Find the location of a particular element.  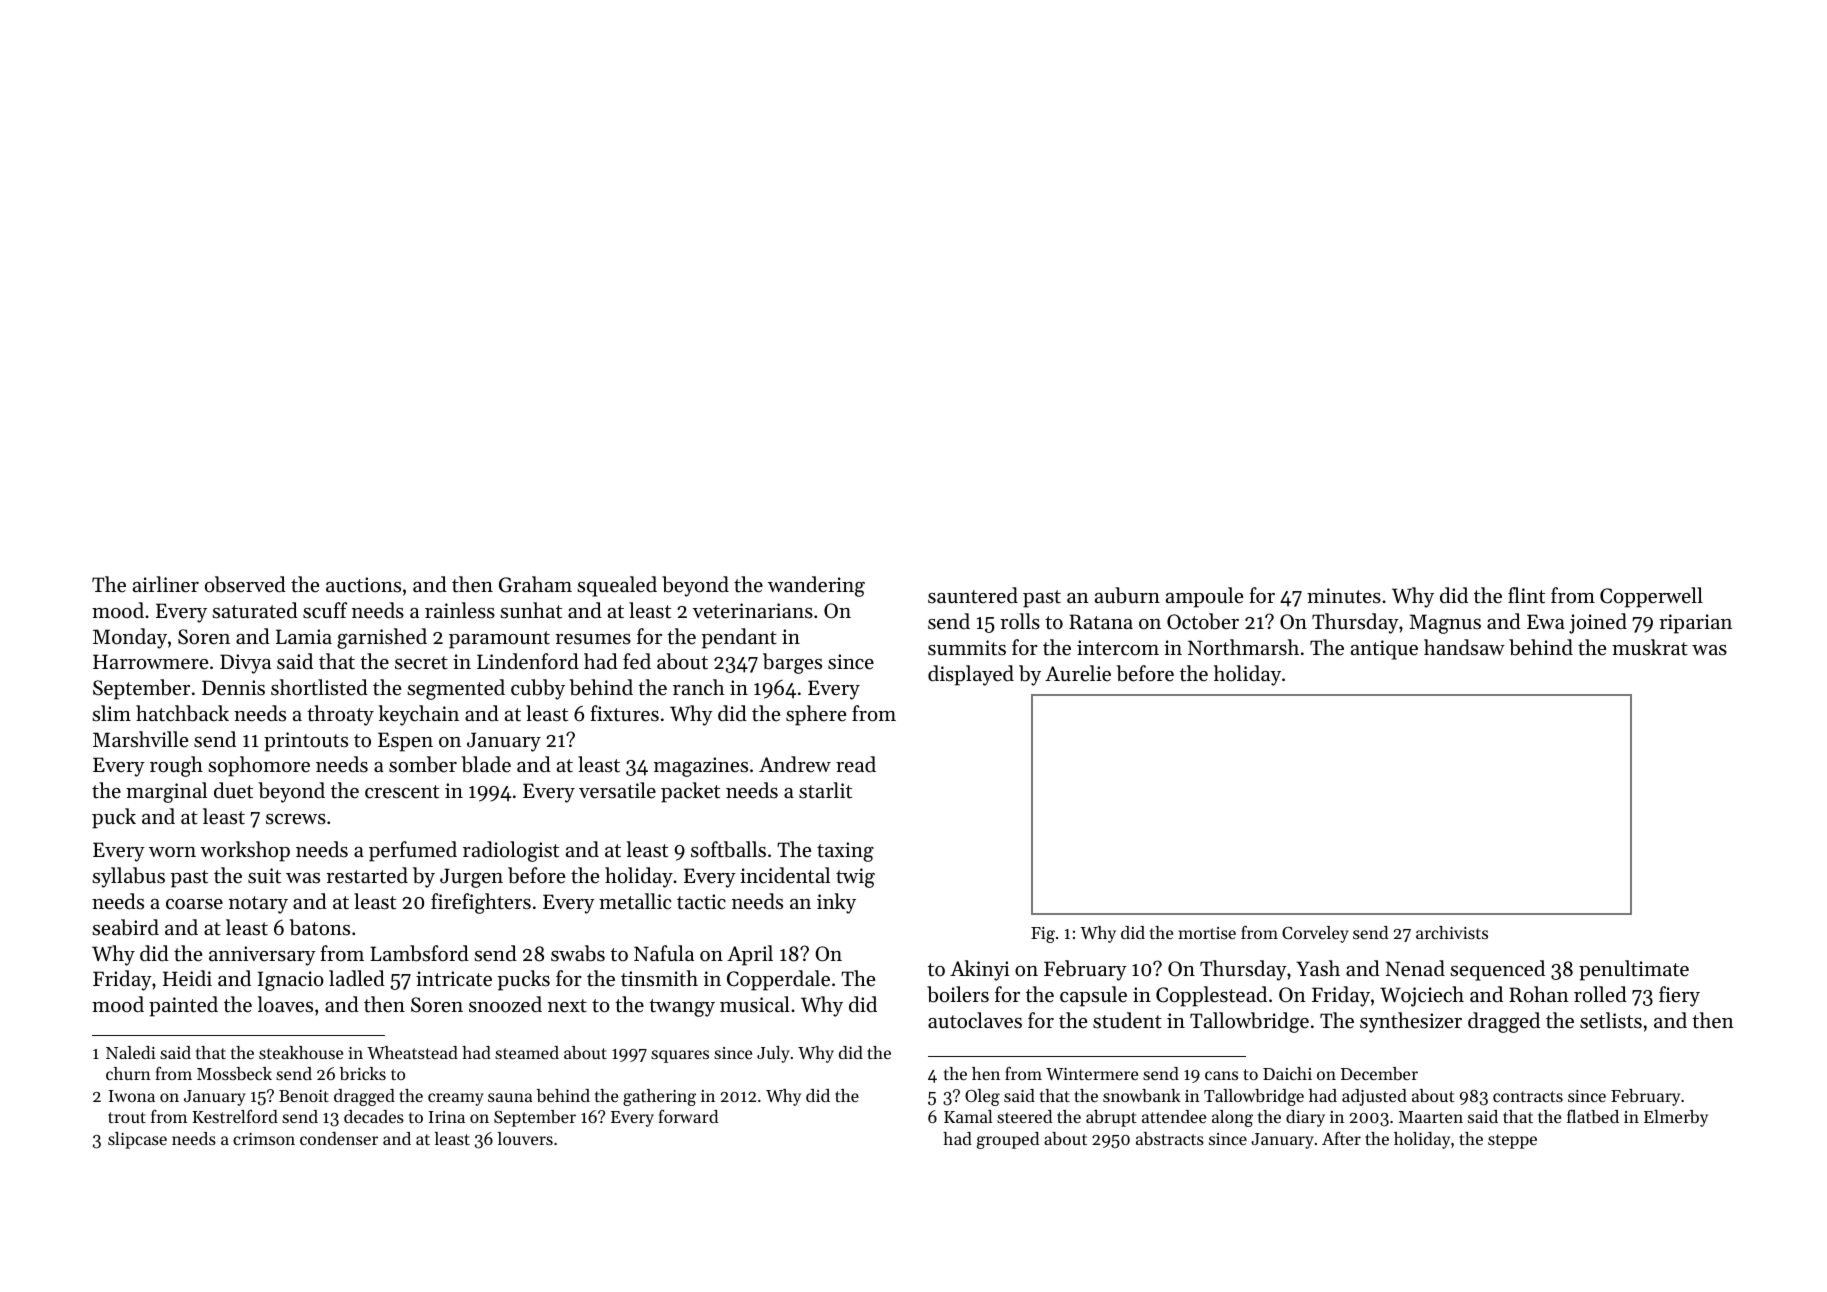

forward is located at coordinates (688, 1116).
